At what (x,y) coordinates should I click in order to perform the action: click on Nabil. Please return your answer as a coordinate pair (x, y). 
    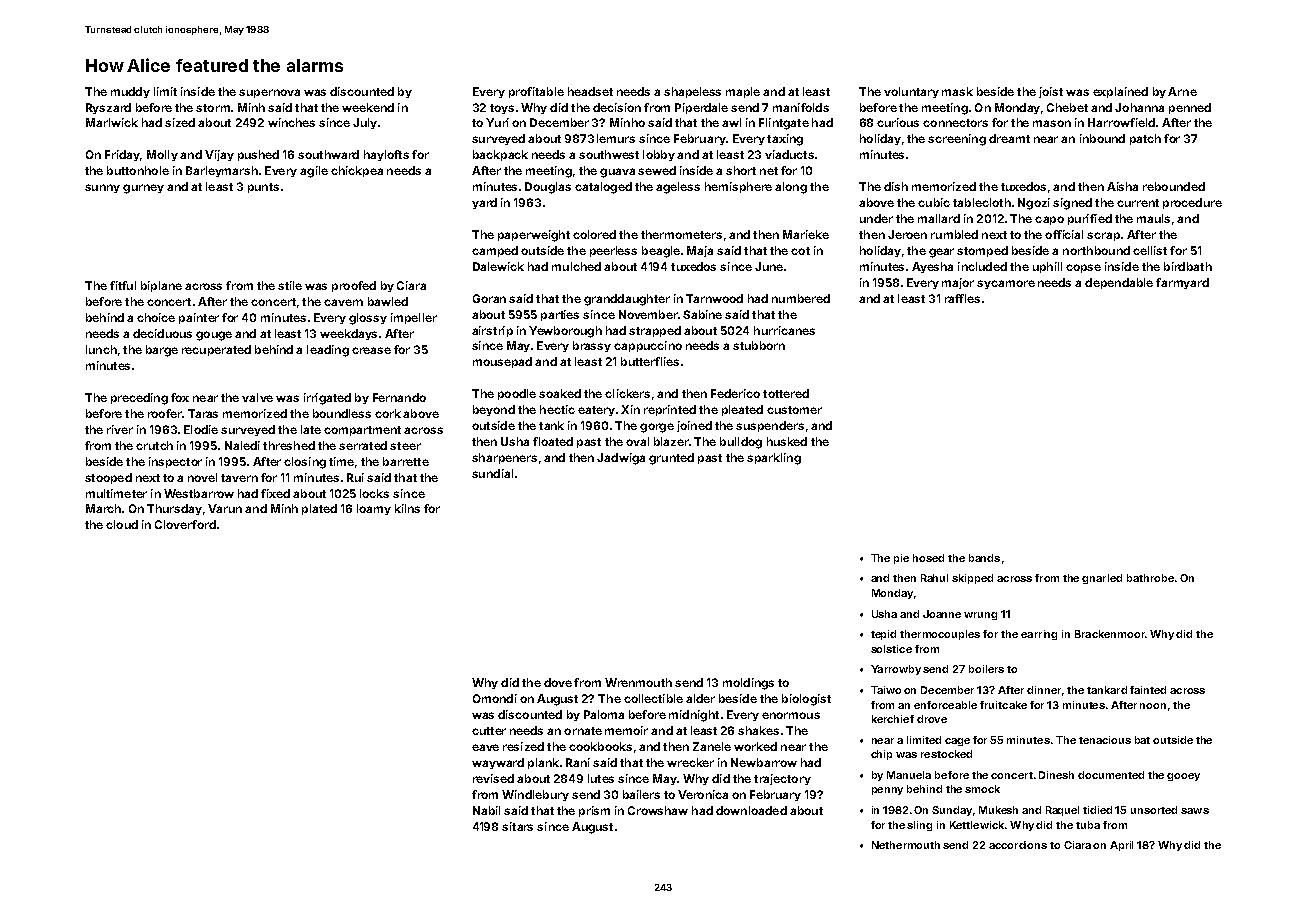
    Looking at the image, I should click on (486, 810).
